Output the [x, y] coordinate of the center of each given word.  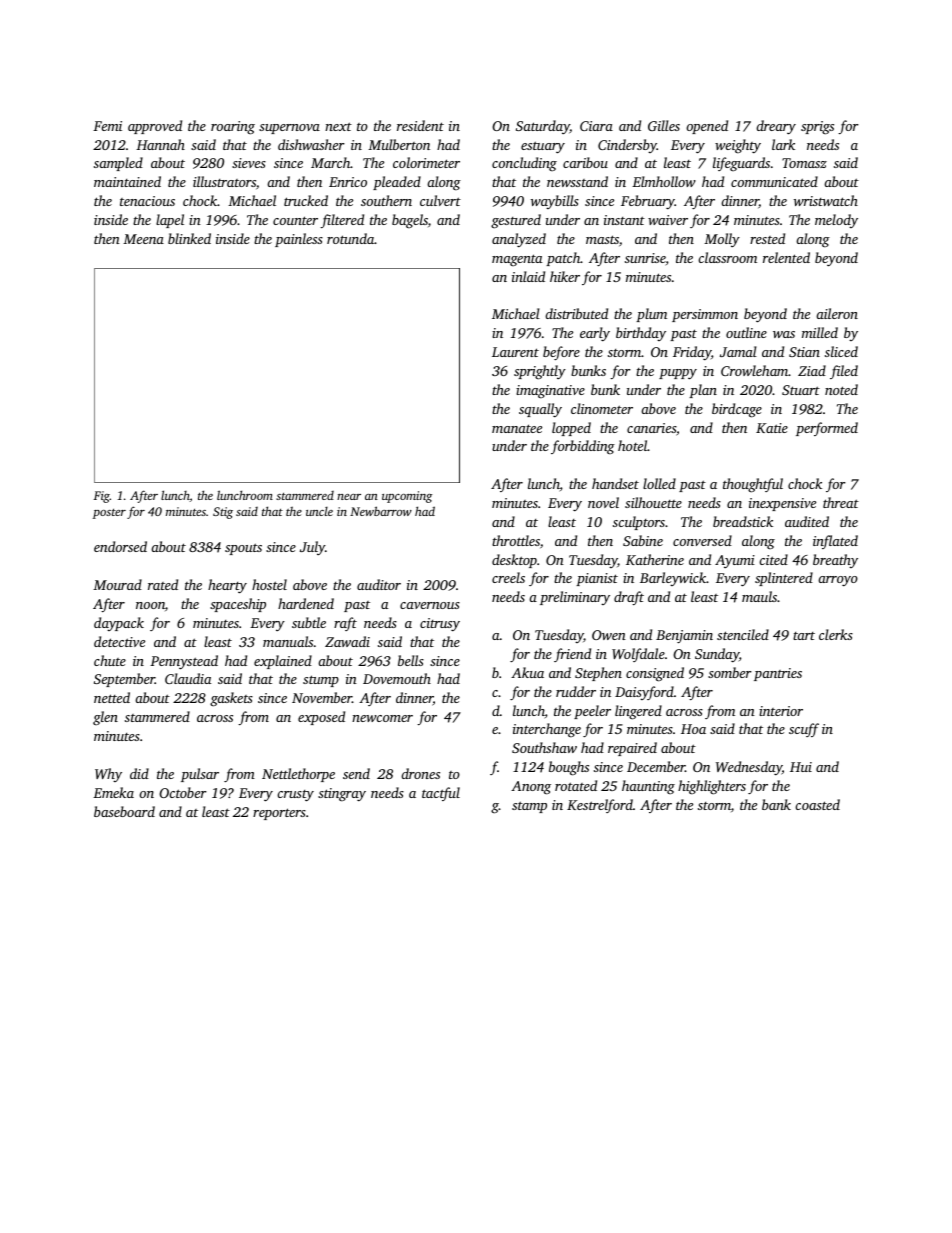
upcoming [407, 497]
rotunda [350, 238]
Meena [143, 239]
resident [420, 125]
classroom [727, 257]
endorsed [120, 546]
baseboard [124, 811]
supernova [289, 129]
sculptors [639, 523]
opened [707, 127]
